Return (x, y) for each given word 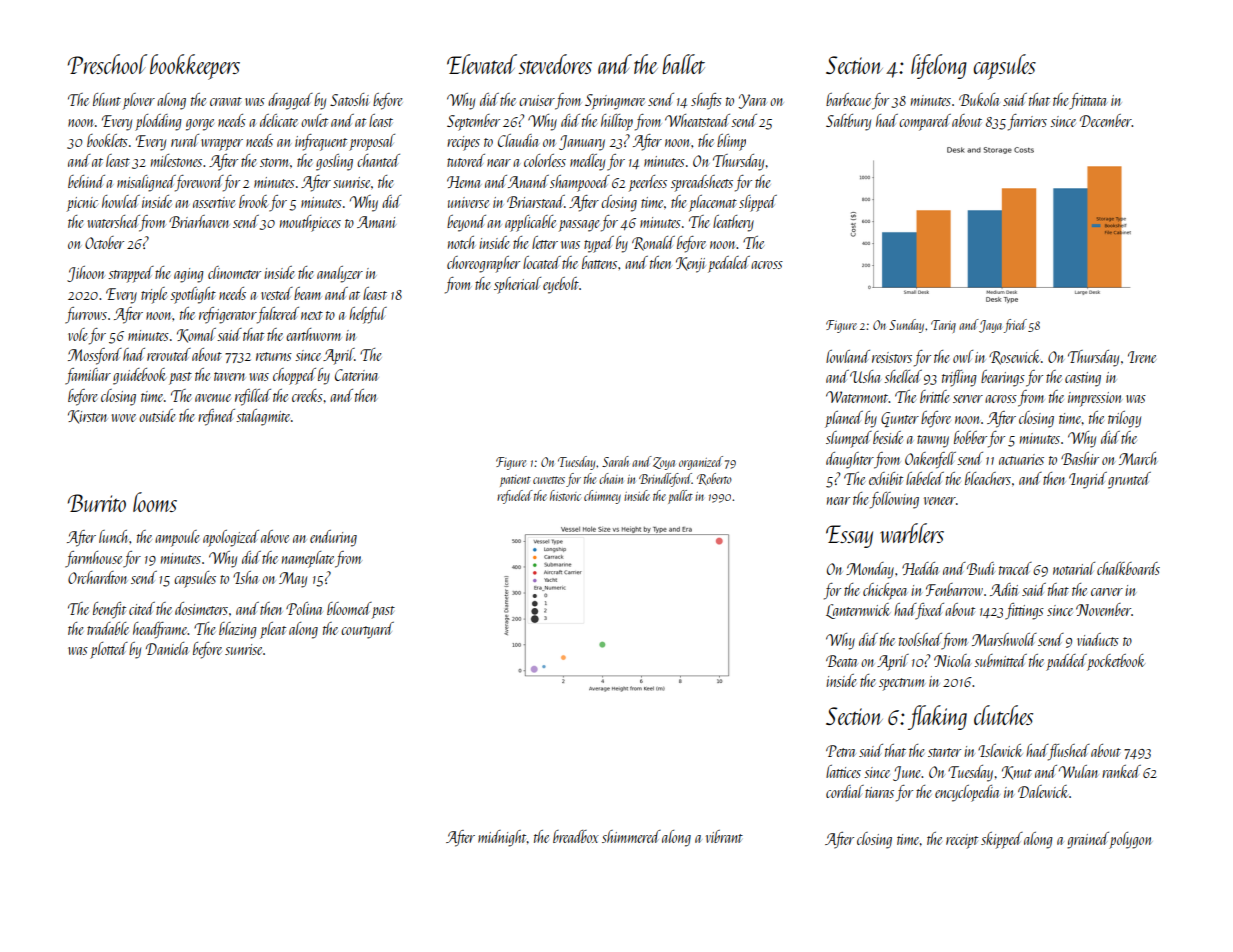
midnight (502, 838)
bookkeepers (195, 67)
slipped (758, 203)
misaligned (146, 183)
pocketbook (1116, 662)
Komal (196, 335)
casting (1083, 379)
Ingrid (1088, 480)
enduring (333, 538)
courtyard (367, 630)
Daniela (167, 648)
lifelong (939, 66)
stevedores (555, 64)
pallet (680, 497)
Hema (464, 182)
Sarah (615, 461)
